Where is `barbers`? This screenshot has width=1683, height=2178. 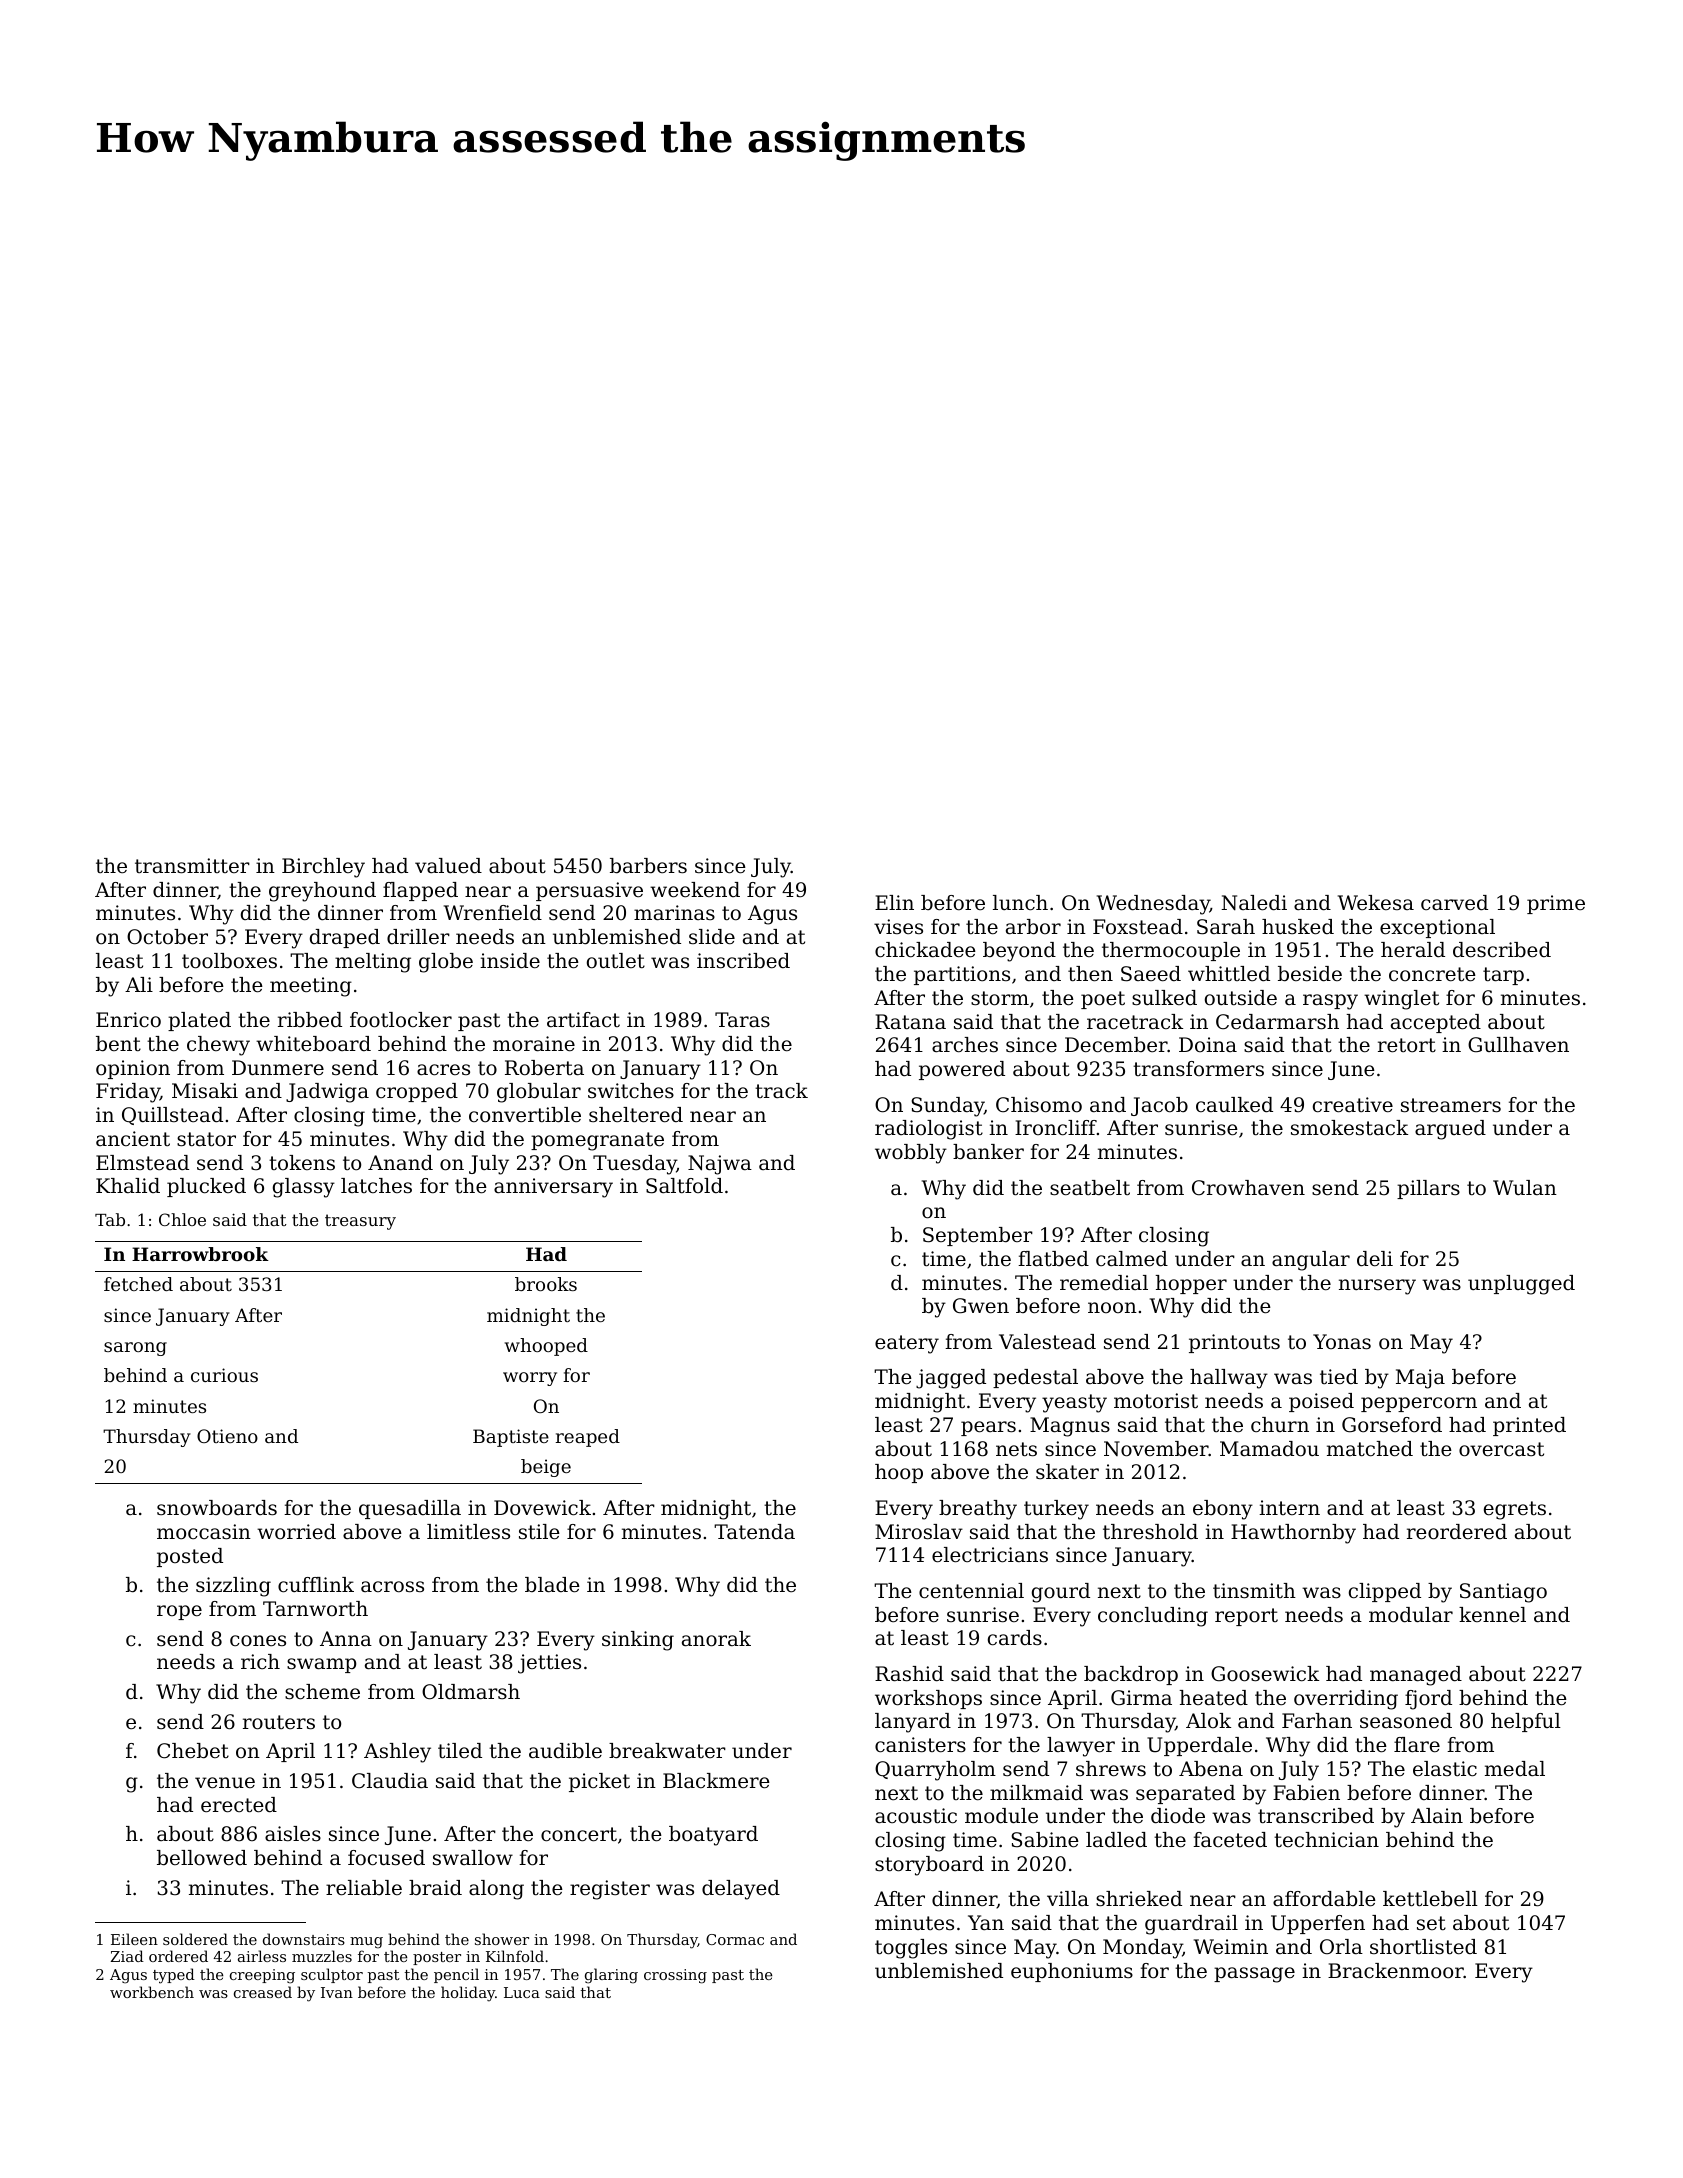
barbers is located at coordinates (648, 866).
